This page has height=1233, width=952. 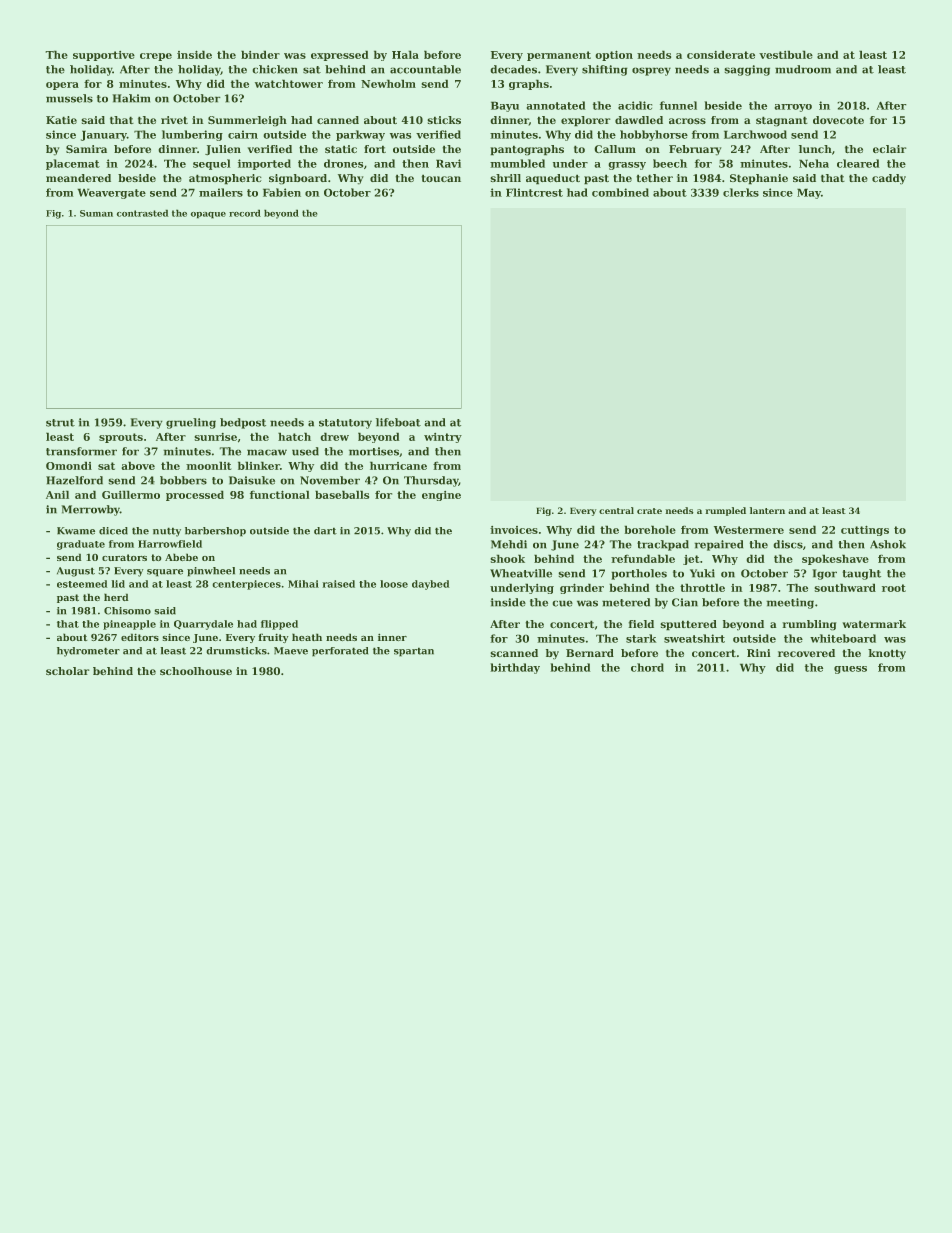 What do you see at coordinates (725, 511) in the page?
I see `rumpled` at bounding box center [725, 511].
